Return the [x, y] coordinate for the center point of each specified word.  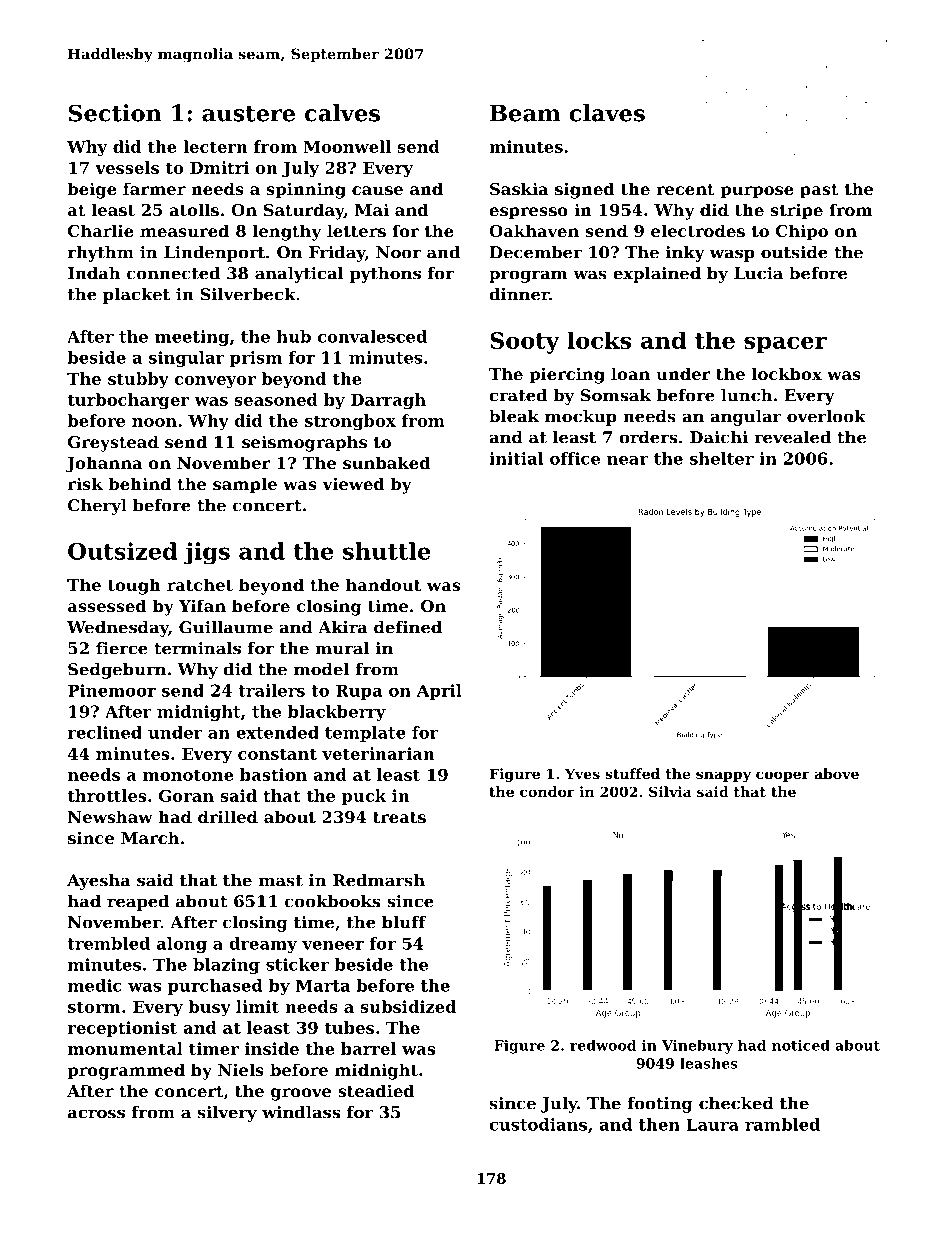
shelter [722, 458]
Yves [582, 773]
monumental [125, 1048]
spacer [785, 345]
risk [85, 483]
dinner [519, 294]
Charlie [101, 230]
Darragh [388, 401]
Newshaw [110, 816]
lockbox [787, 373]
